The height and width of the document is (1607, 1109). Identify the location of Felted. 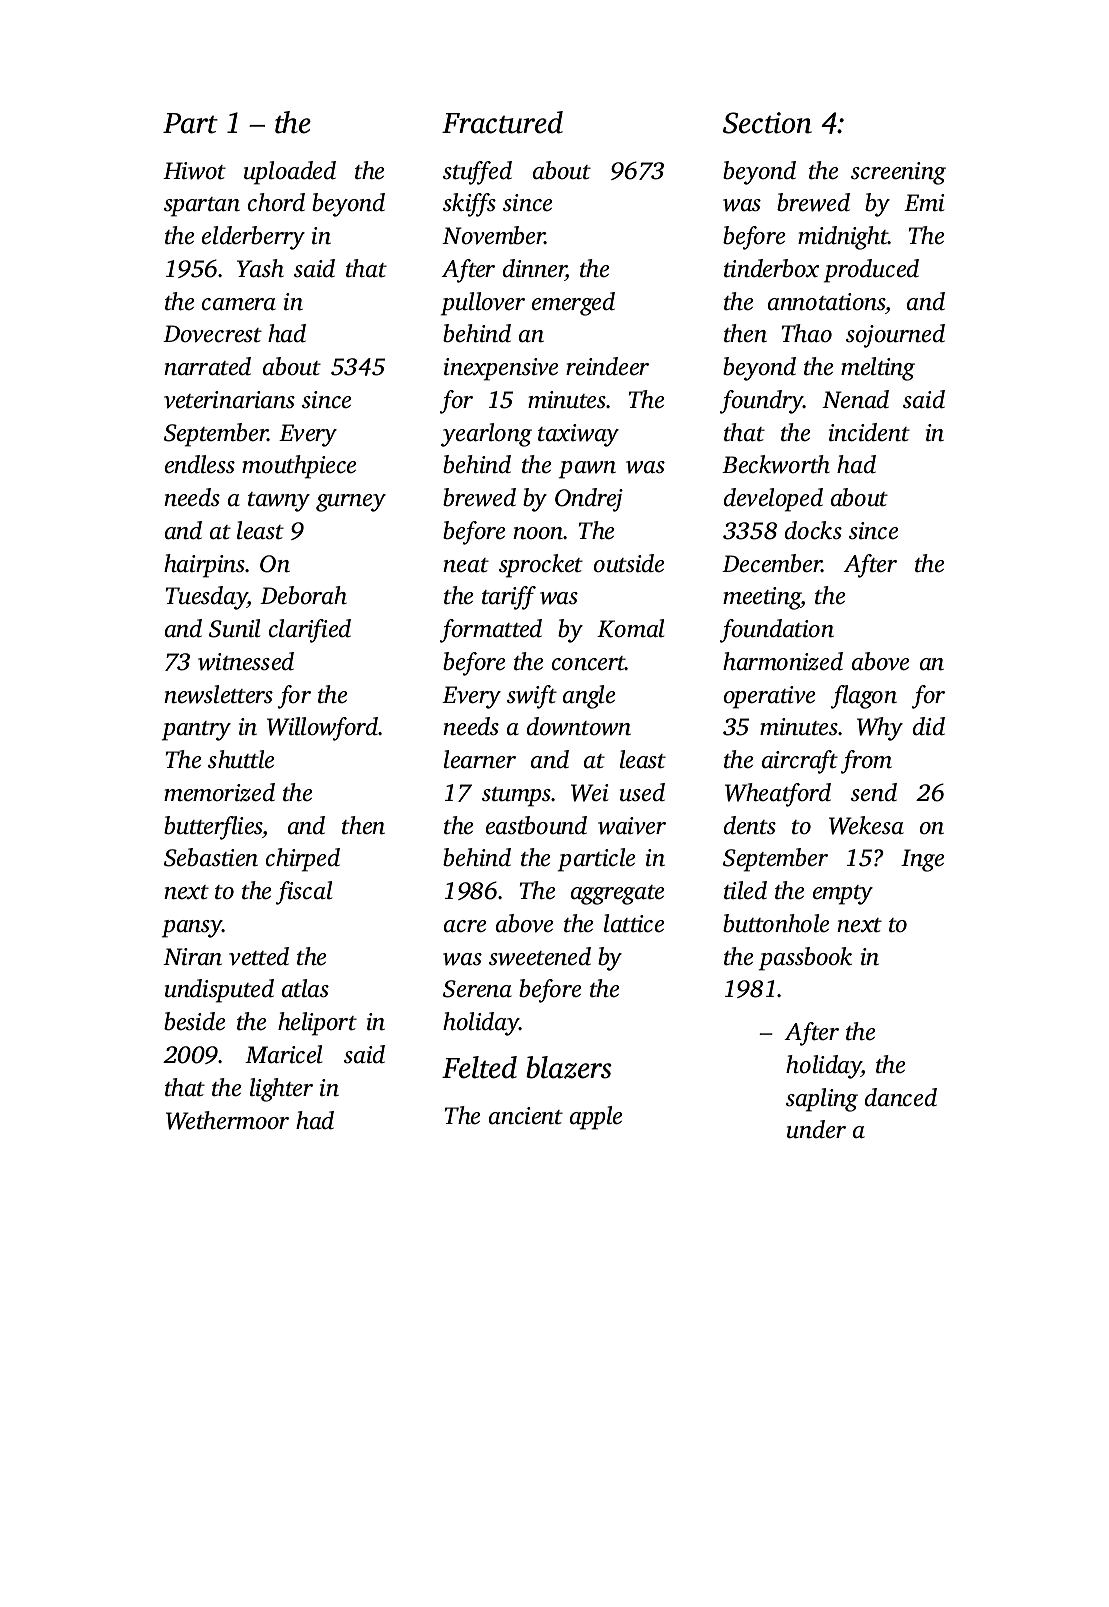
(479, 1067).
